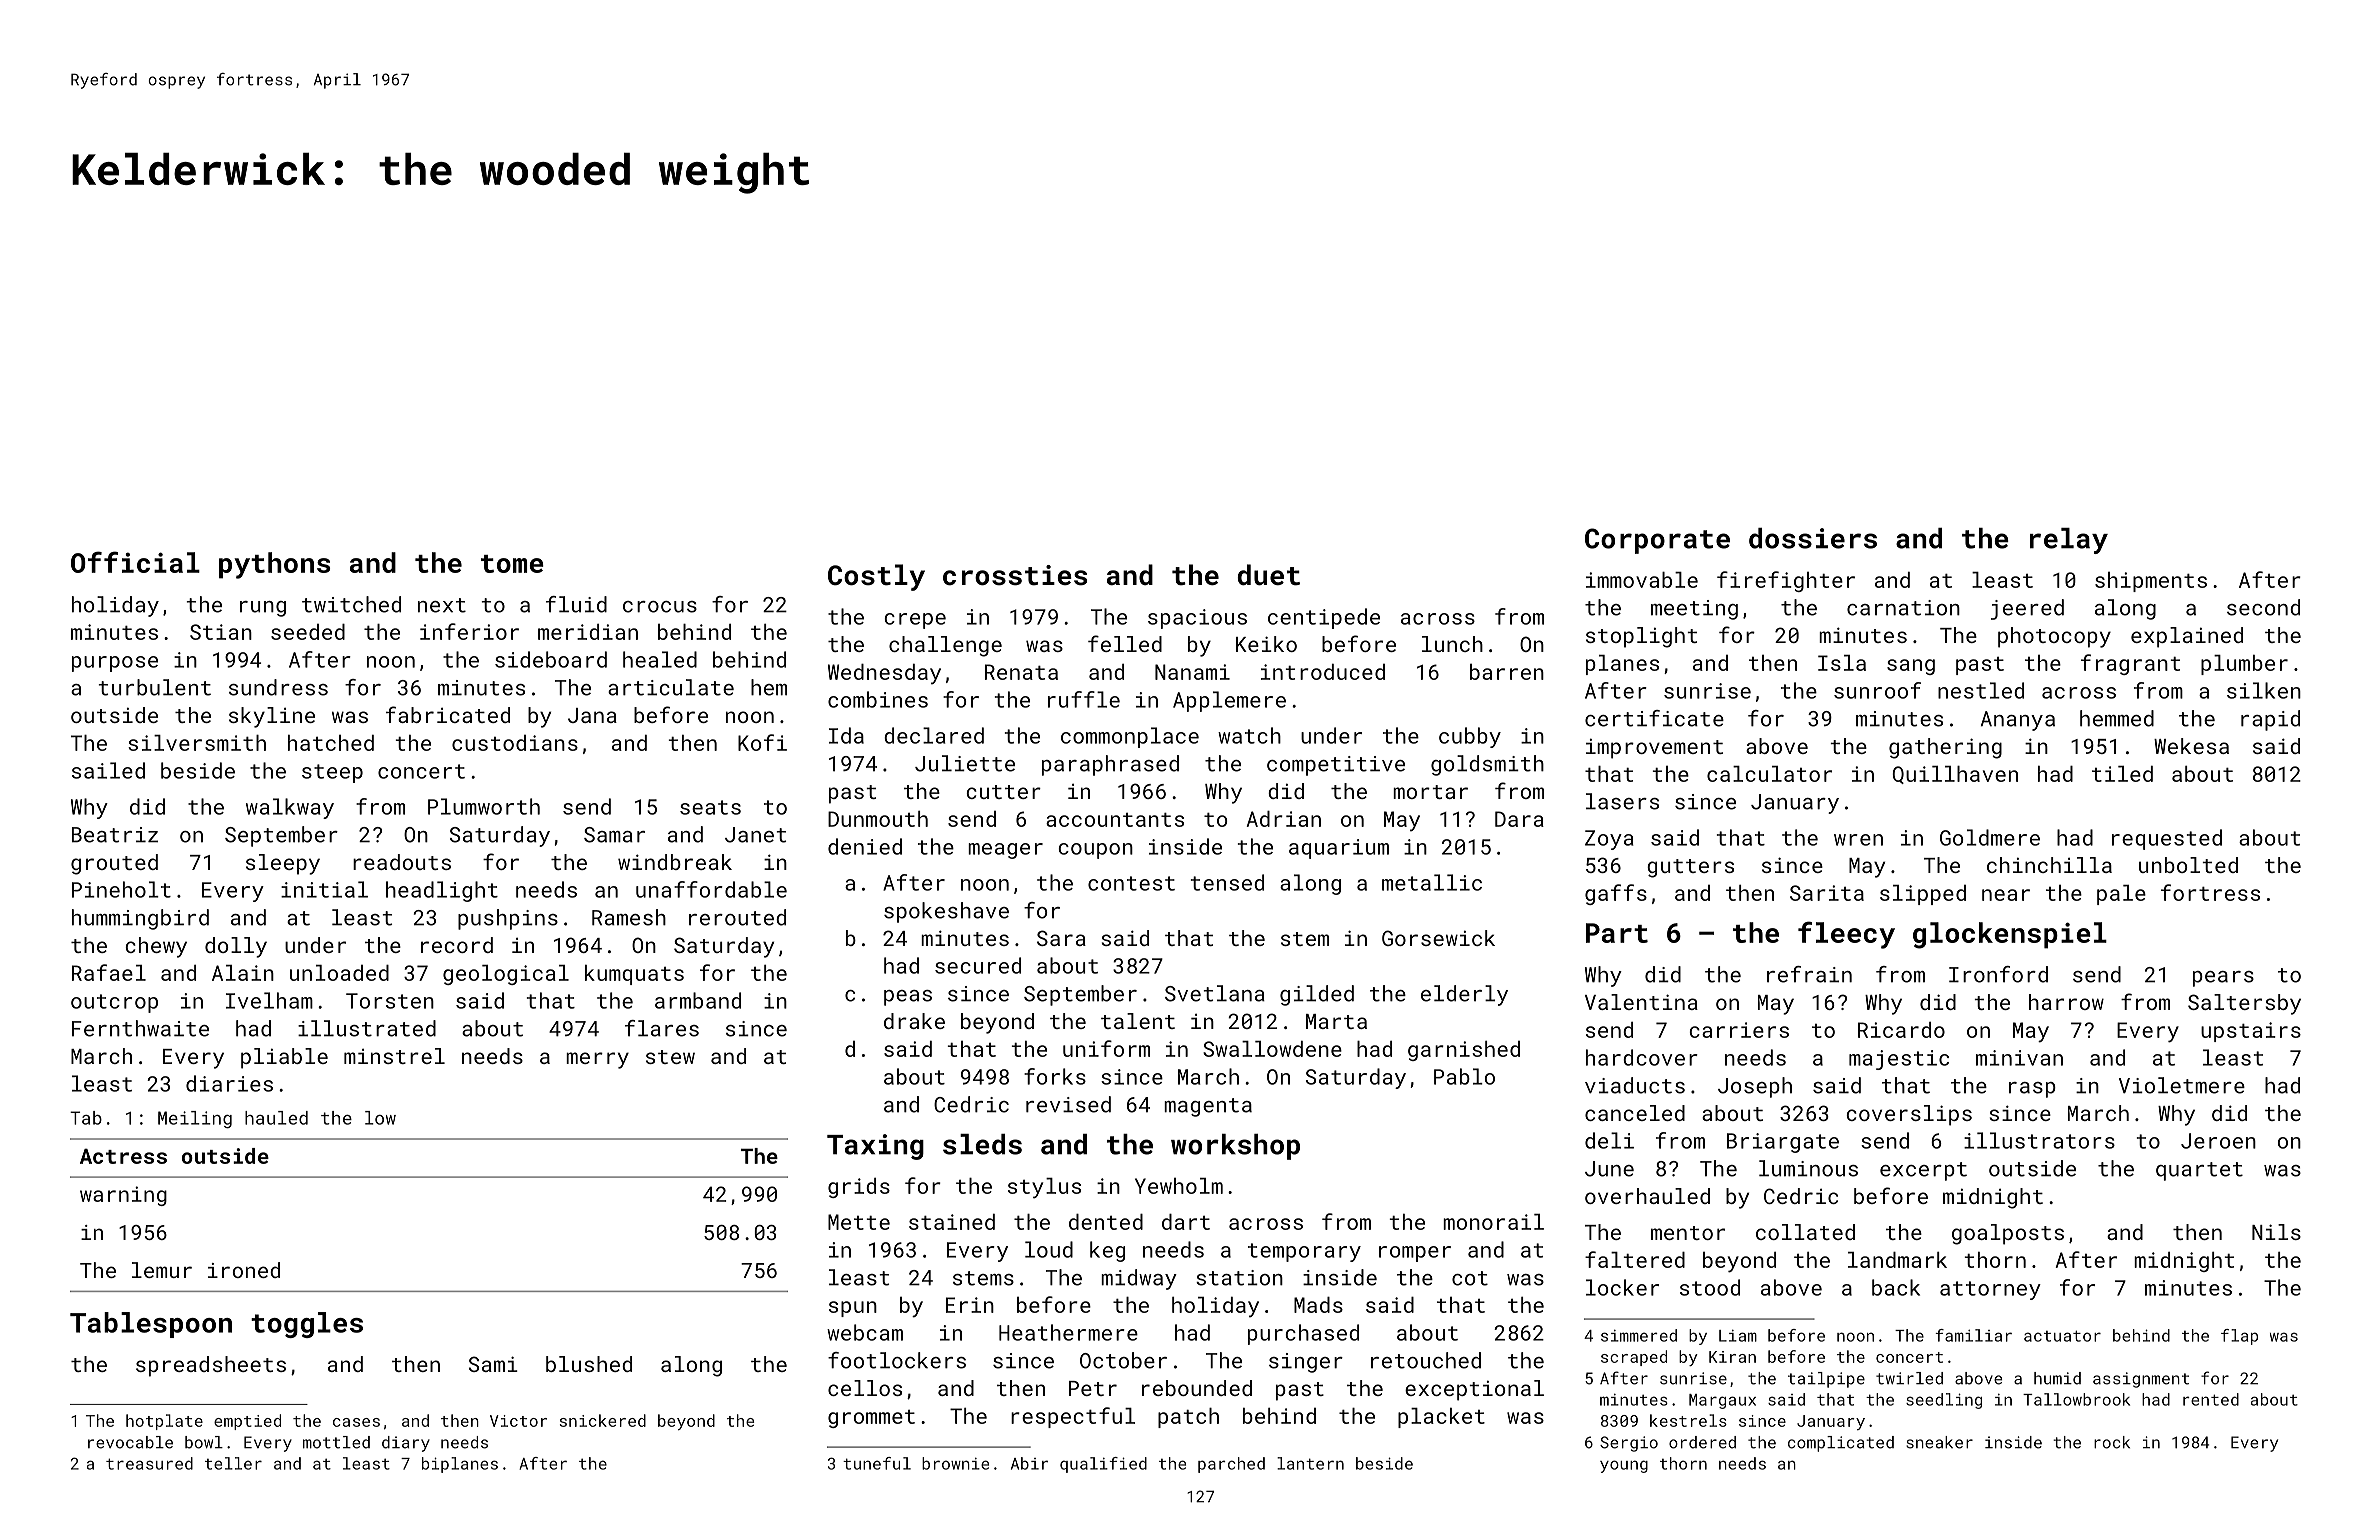 The height and width of the screenshot is (1535, 2372). What do you see at coordinates (140, 919) in the screenshot?
I see `hummingbird` at bounding box center [140, 919].
